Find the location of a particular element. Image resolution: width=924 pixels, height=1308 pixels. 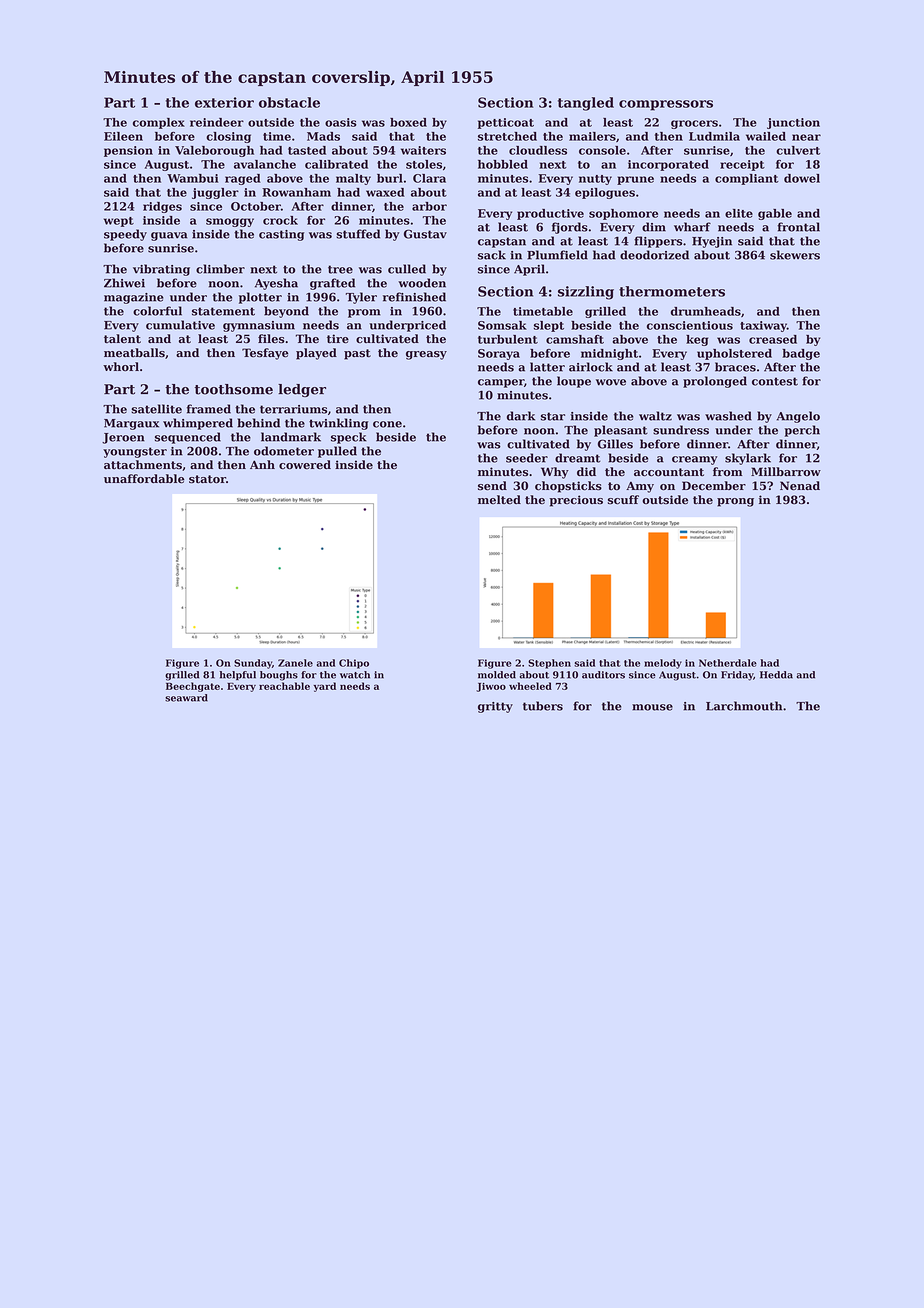

stretched is located at coordinates (507, 136).
